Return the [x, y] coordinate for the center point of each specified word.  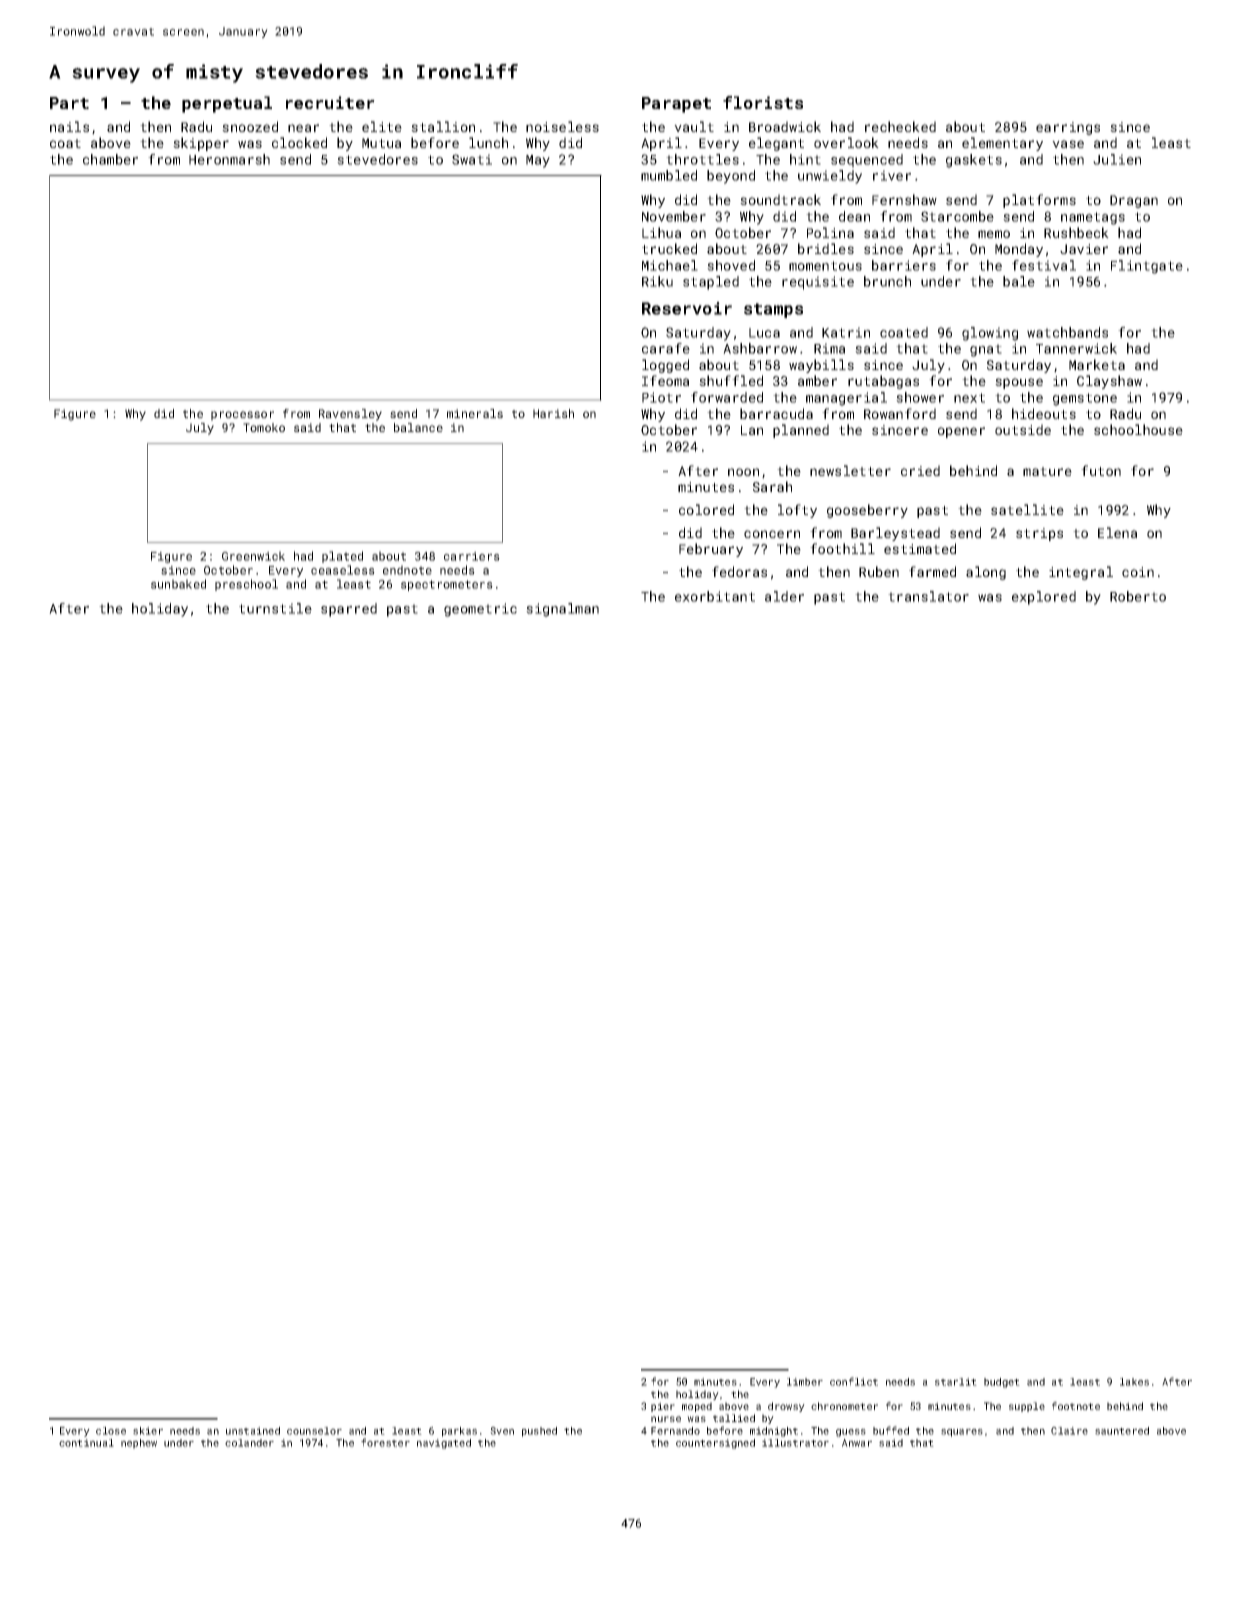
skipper [201, 144]
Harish [553, 413]
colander [249, 1443]
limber [805, 1382]
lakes [1134, 1382]
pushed [539, 1432]
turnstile [275, 608]
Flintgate [1147, 267]
